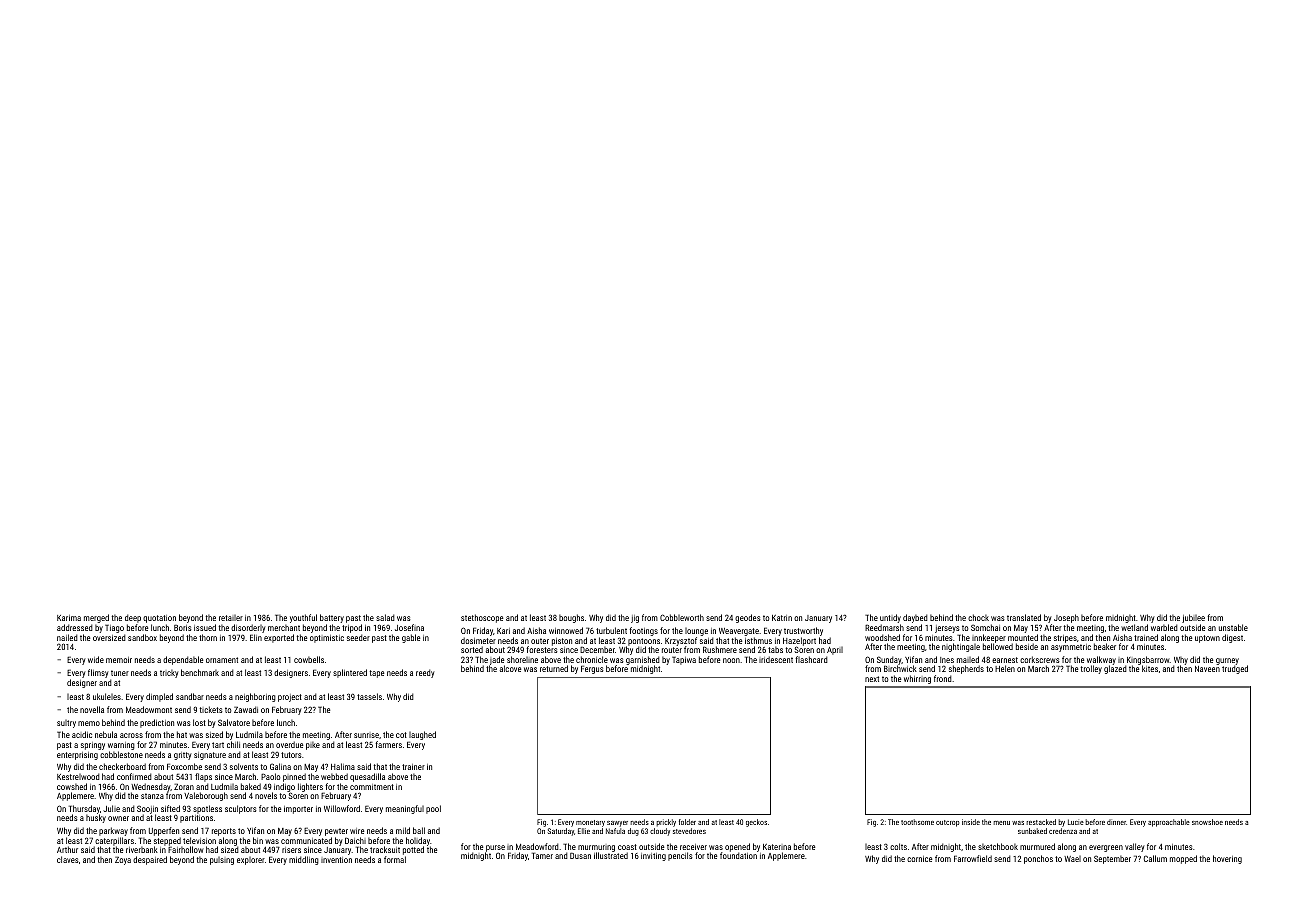 The height and width of the page is (924, 1308). Describe the element at coordinates (422, 735) in the page. I see `laughed` at that location.
